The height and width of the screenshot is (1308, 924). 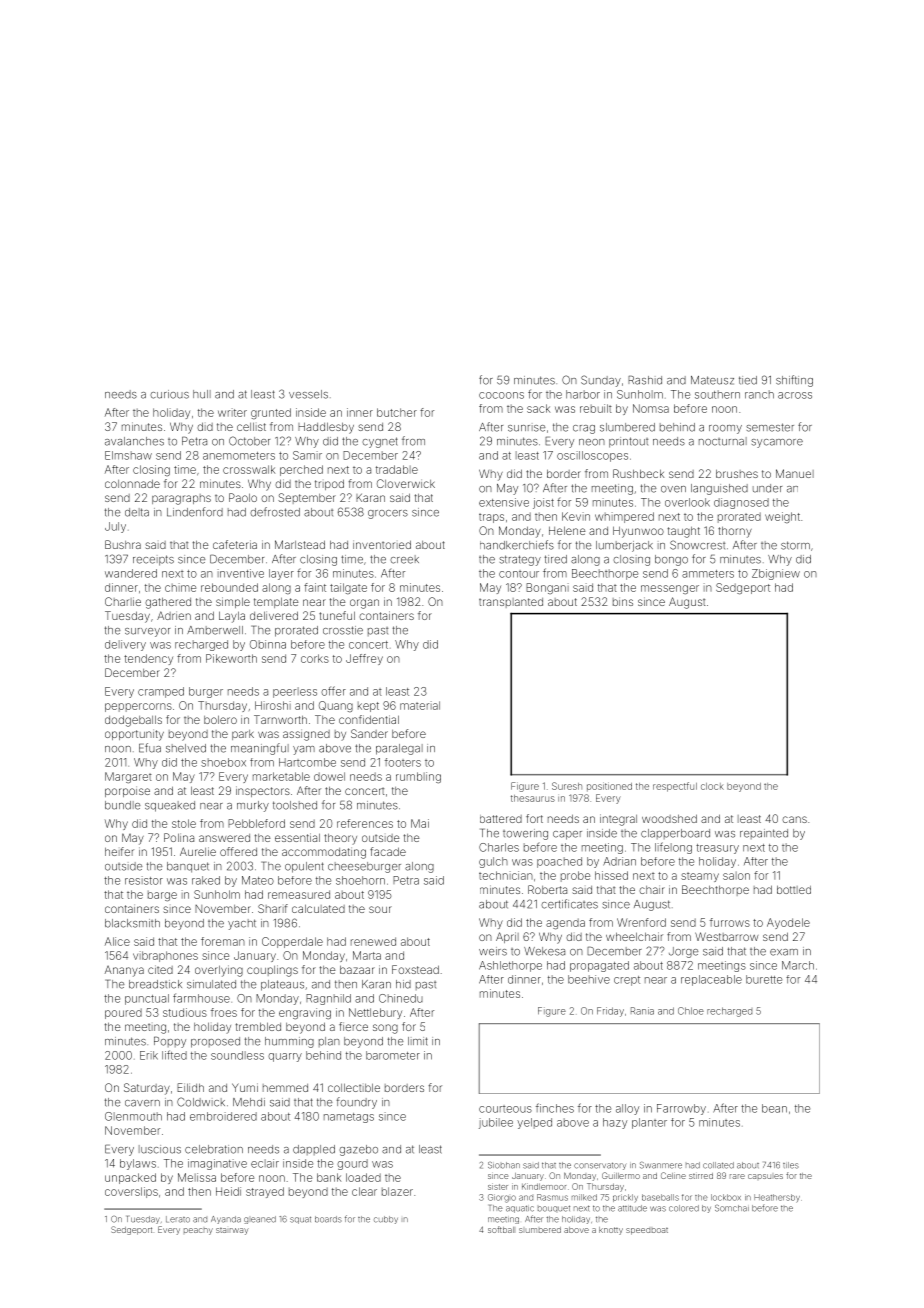 What do you see at coordinates (178, 1219) in the screenshot?
I see `Lerato` at bounding box center [178, 1219].
